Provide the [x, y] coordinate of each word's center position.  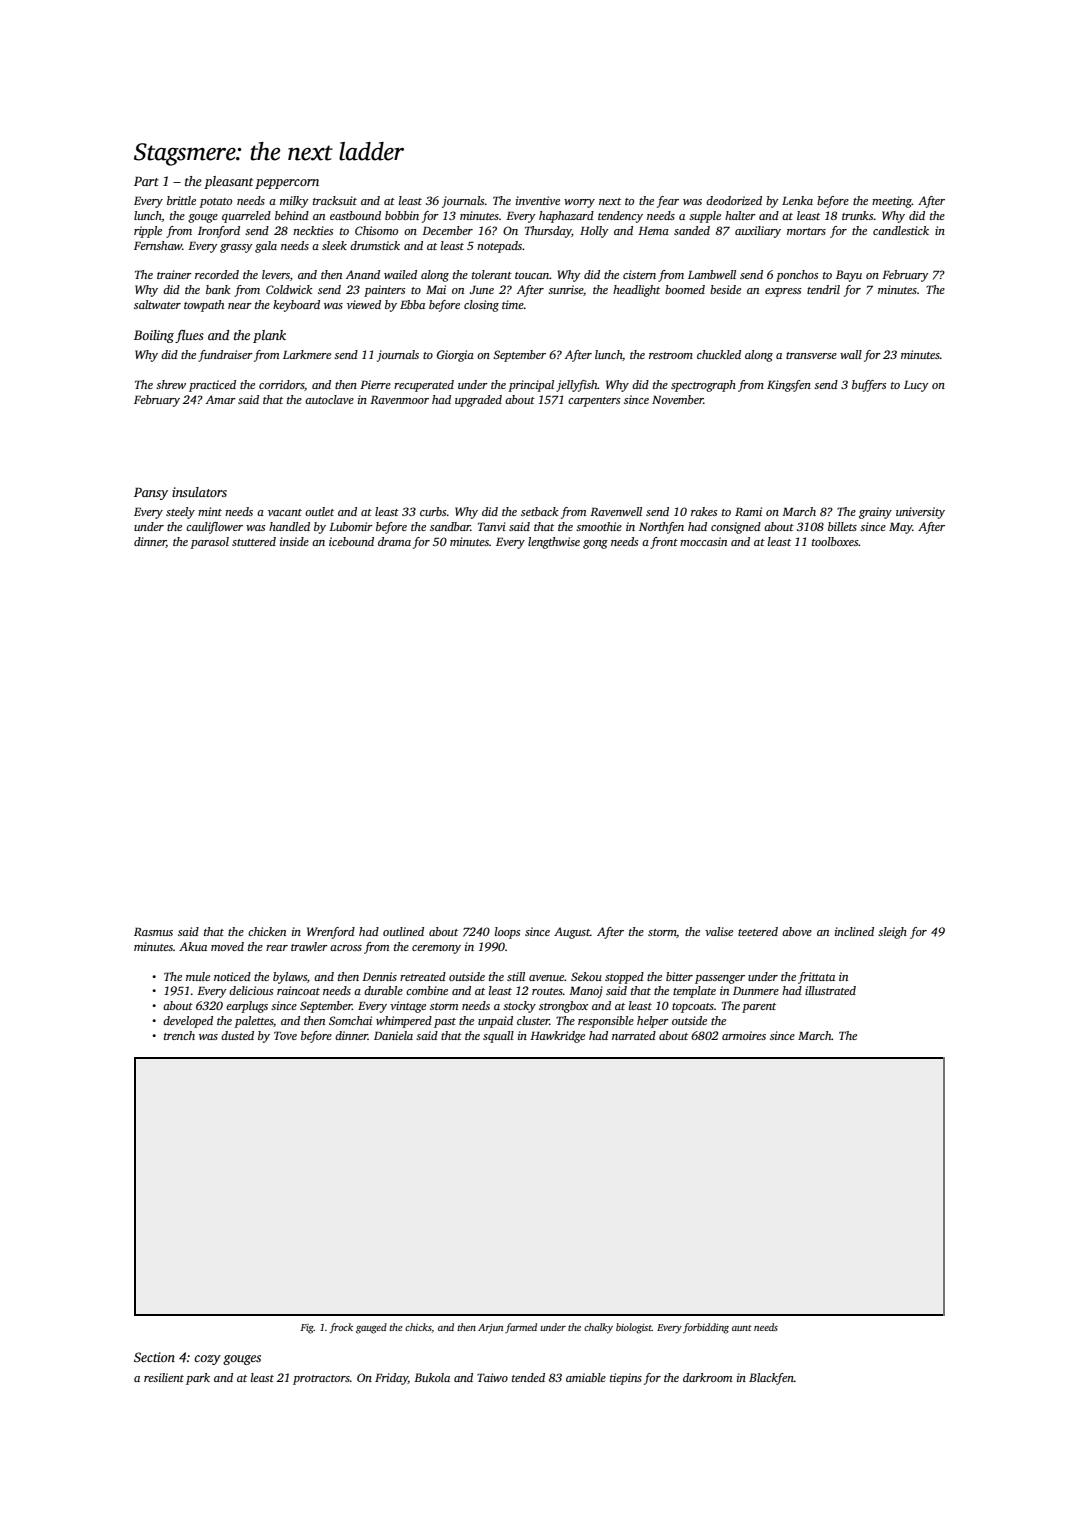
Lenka [797, 200]
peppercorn [287, 184]
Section [154, 1357]
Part [146, 181]
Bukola [432, 1377]
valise [719, 931]
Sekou [586, 976]
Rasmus [153, 931]
